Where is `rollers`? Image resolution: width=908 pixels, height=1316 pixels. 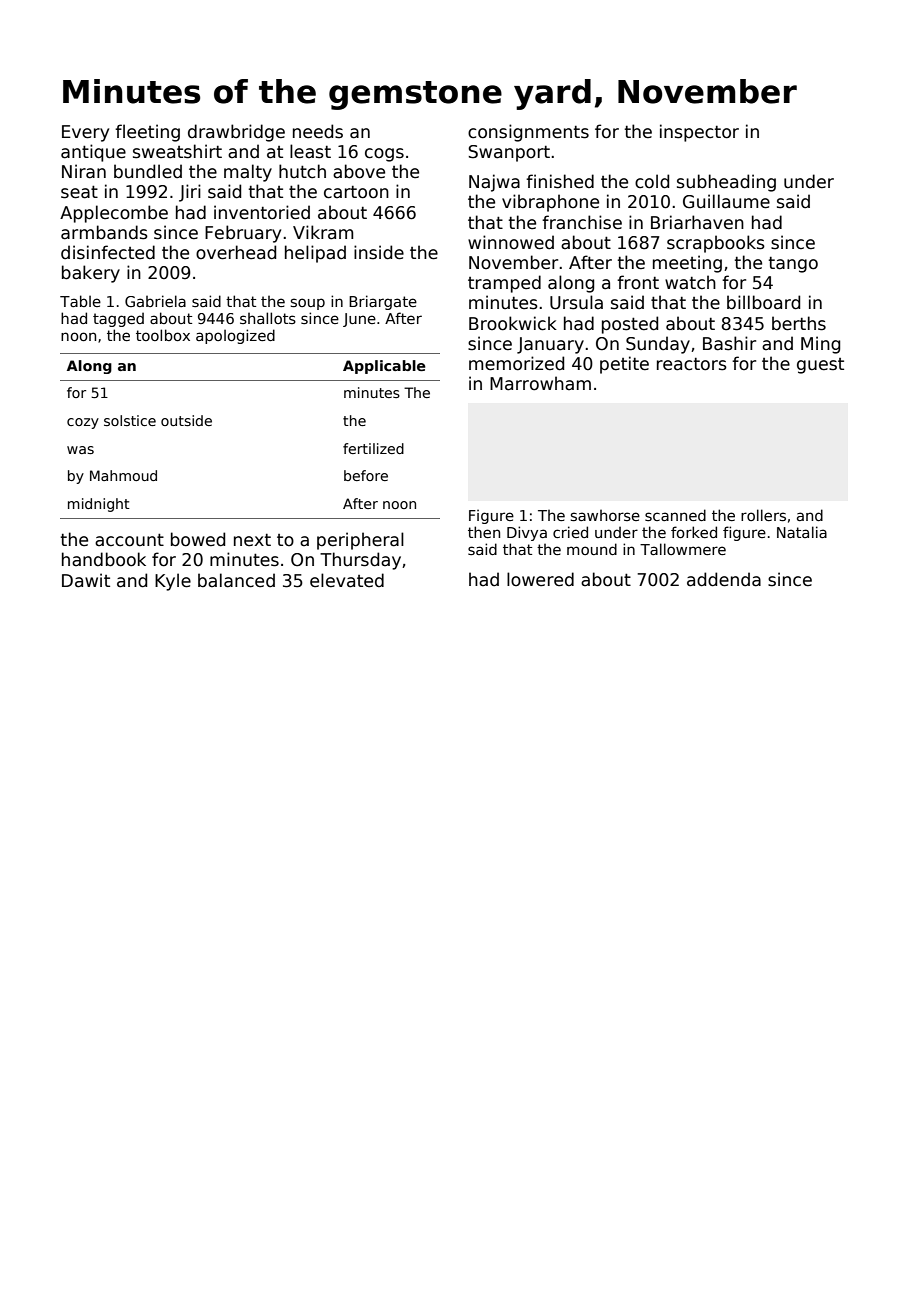
rollers is located at coordinates (763, 515).
